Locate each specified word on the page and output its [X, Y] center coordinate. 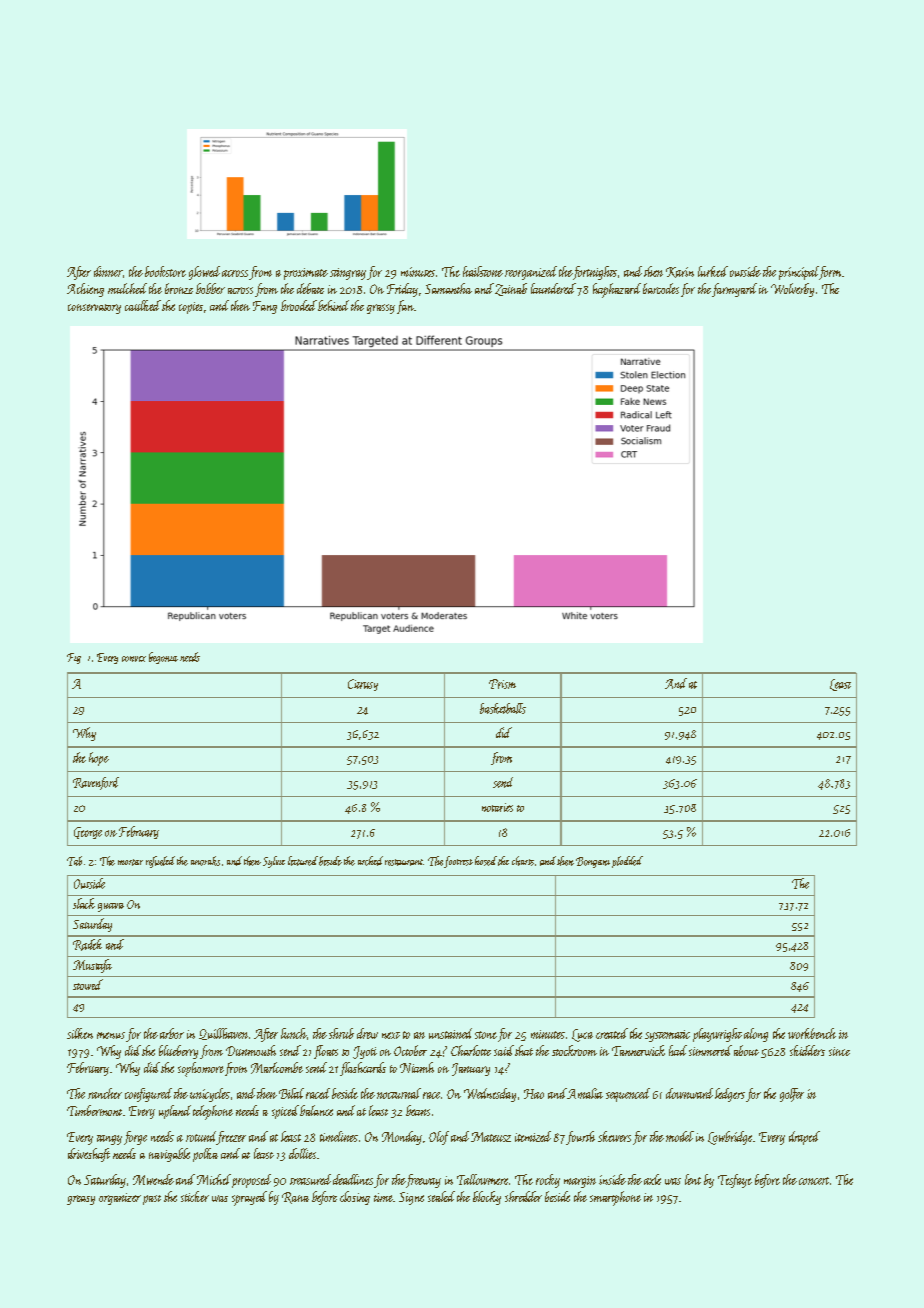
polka [205, 1155]
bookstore [165, 271]
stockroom [574, 1050]
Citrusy [363, 685]
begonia [163, 658]
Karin [680, 272]
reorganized [531, 273]
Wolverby [792, 290]
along [756, 1035]
